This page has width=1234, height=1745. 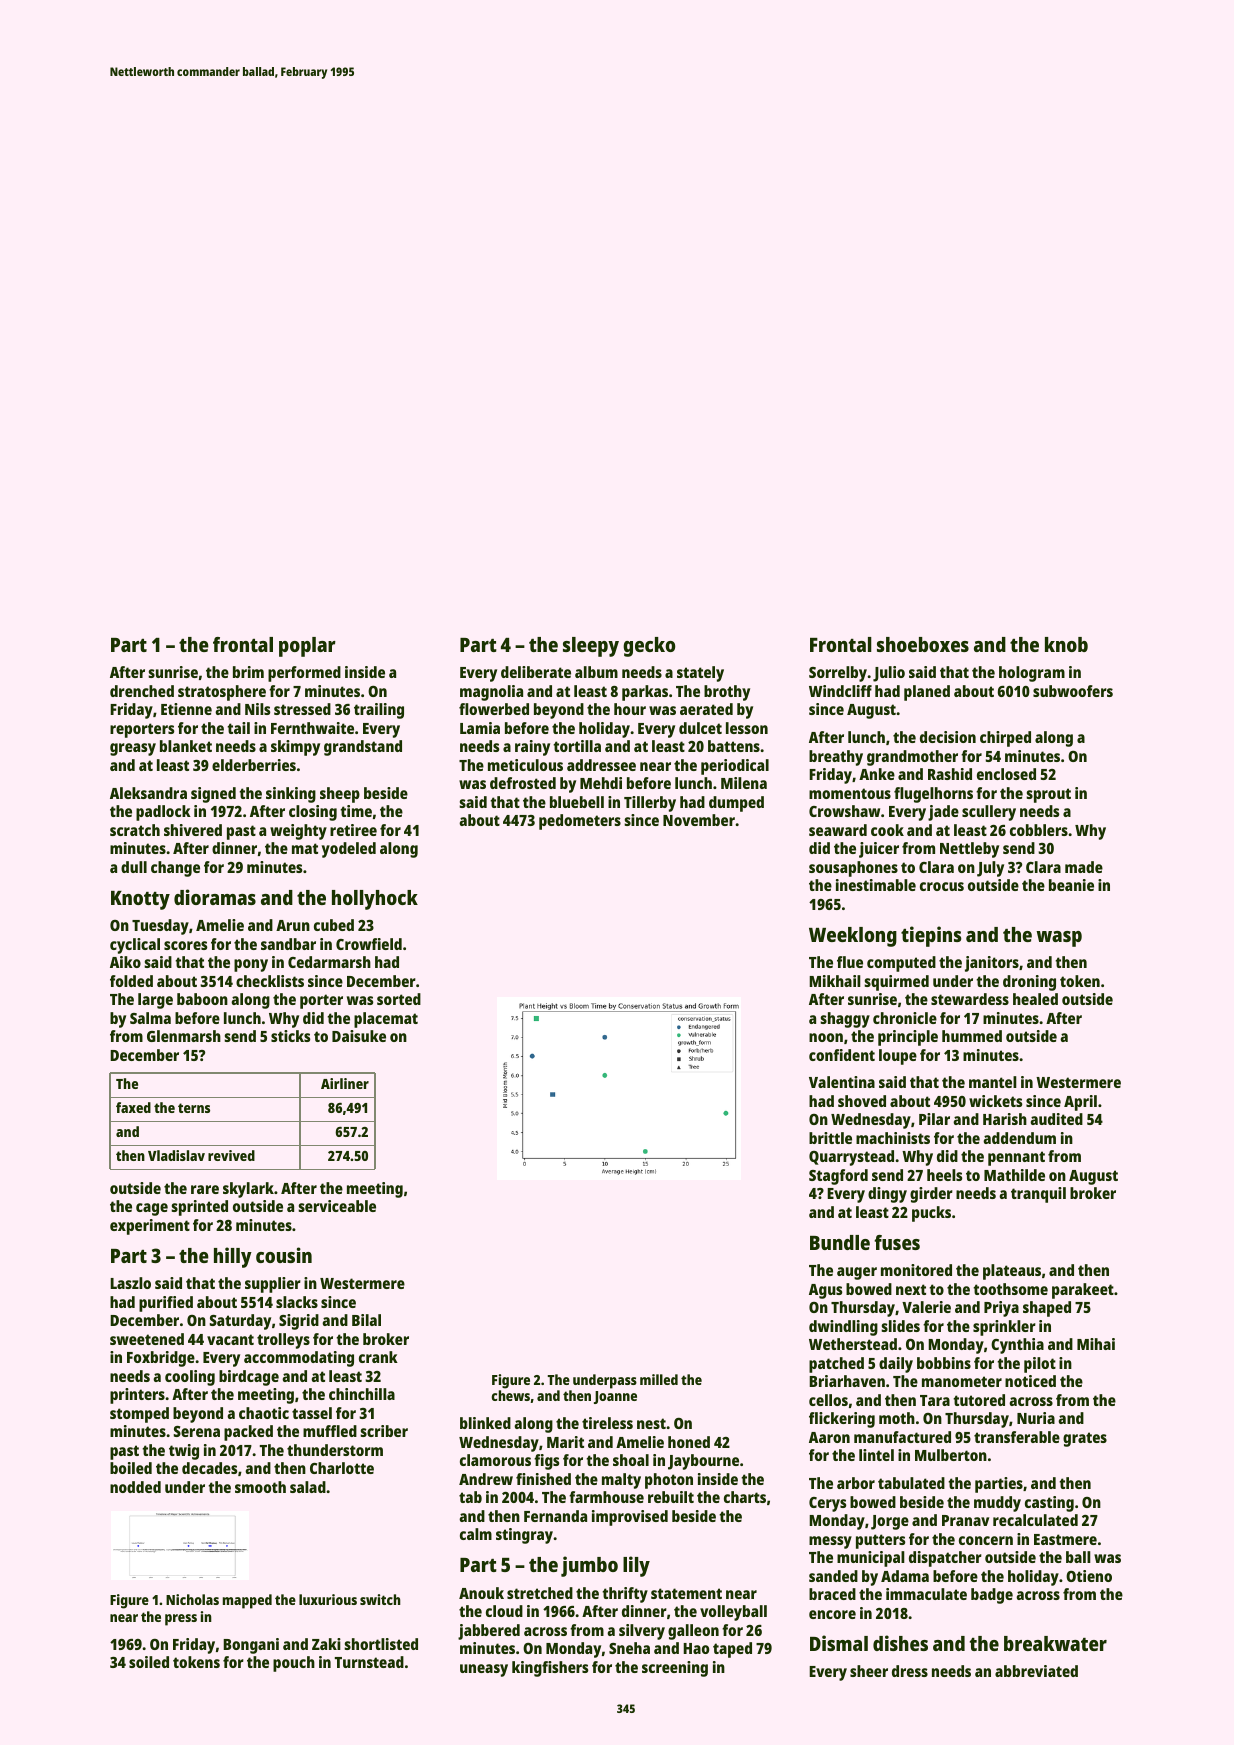 What do you see at coordinates (353, 830) in the page?
I see `retiree` at bounding box center [353, 830].
